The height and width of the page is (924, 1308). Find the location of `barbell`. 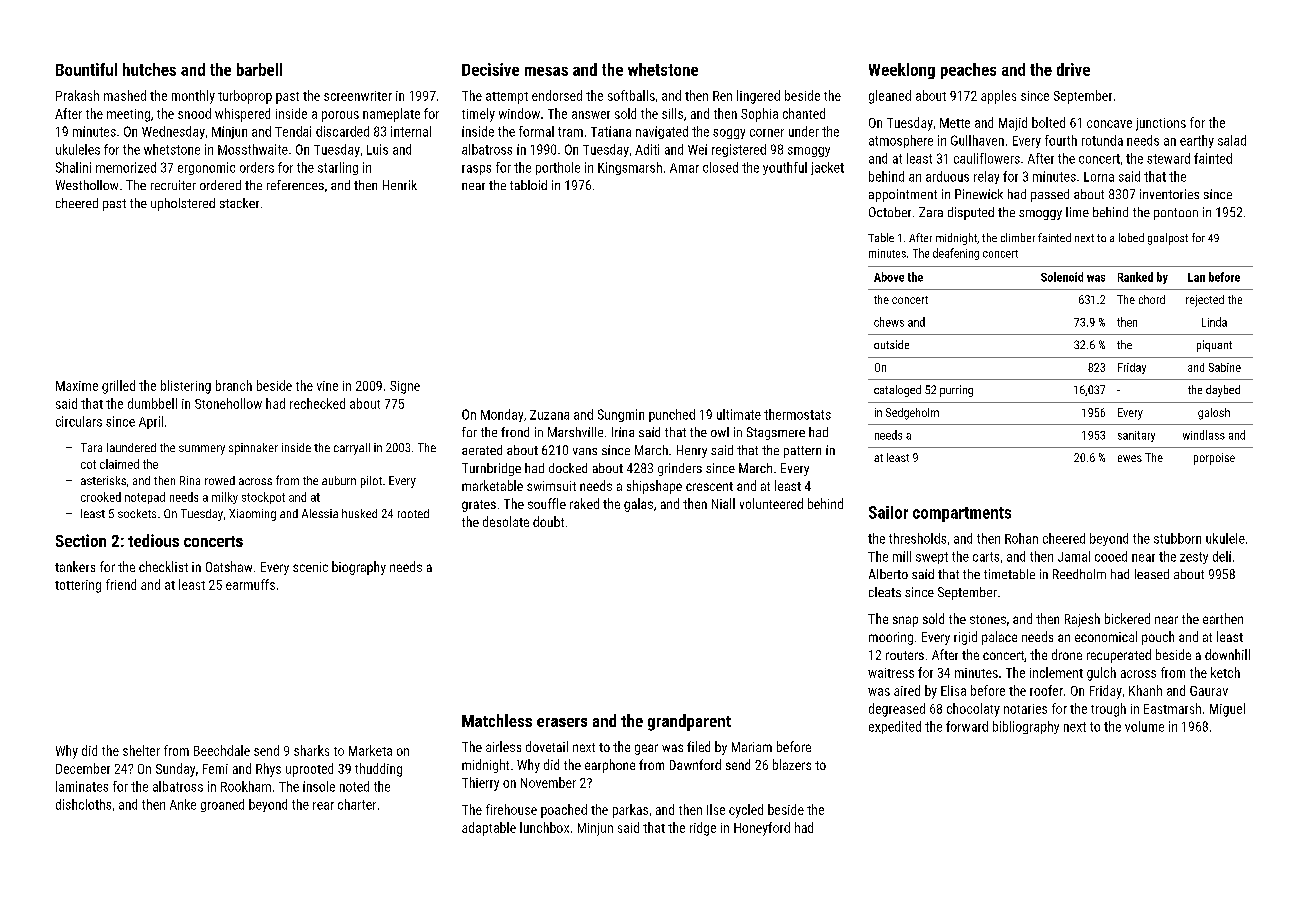

barbell is located at coordinates (259, 69).
